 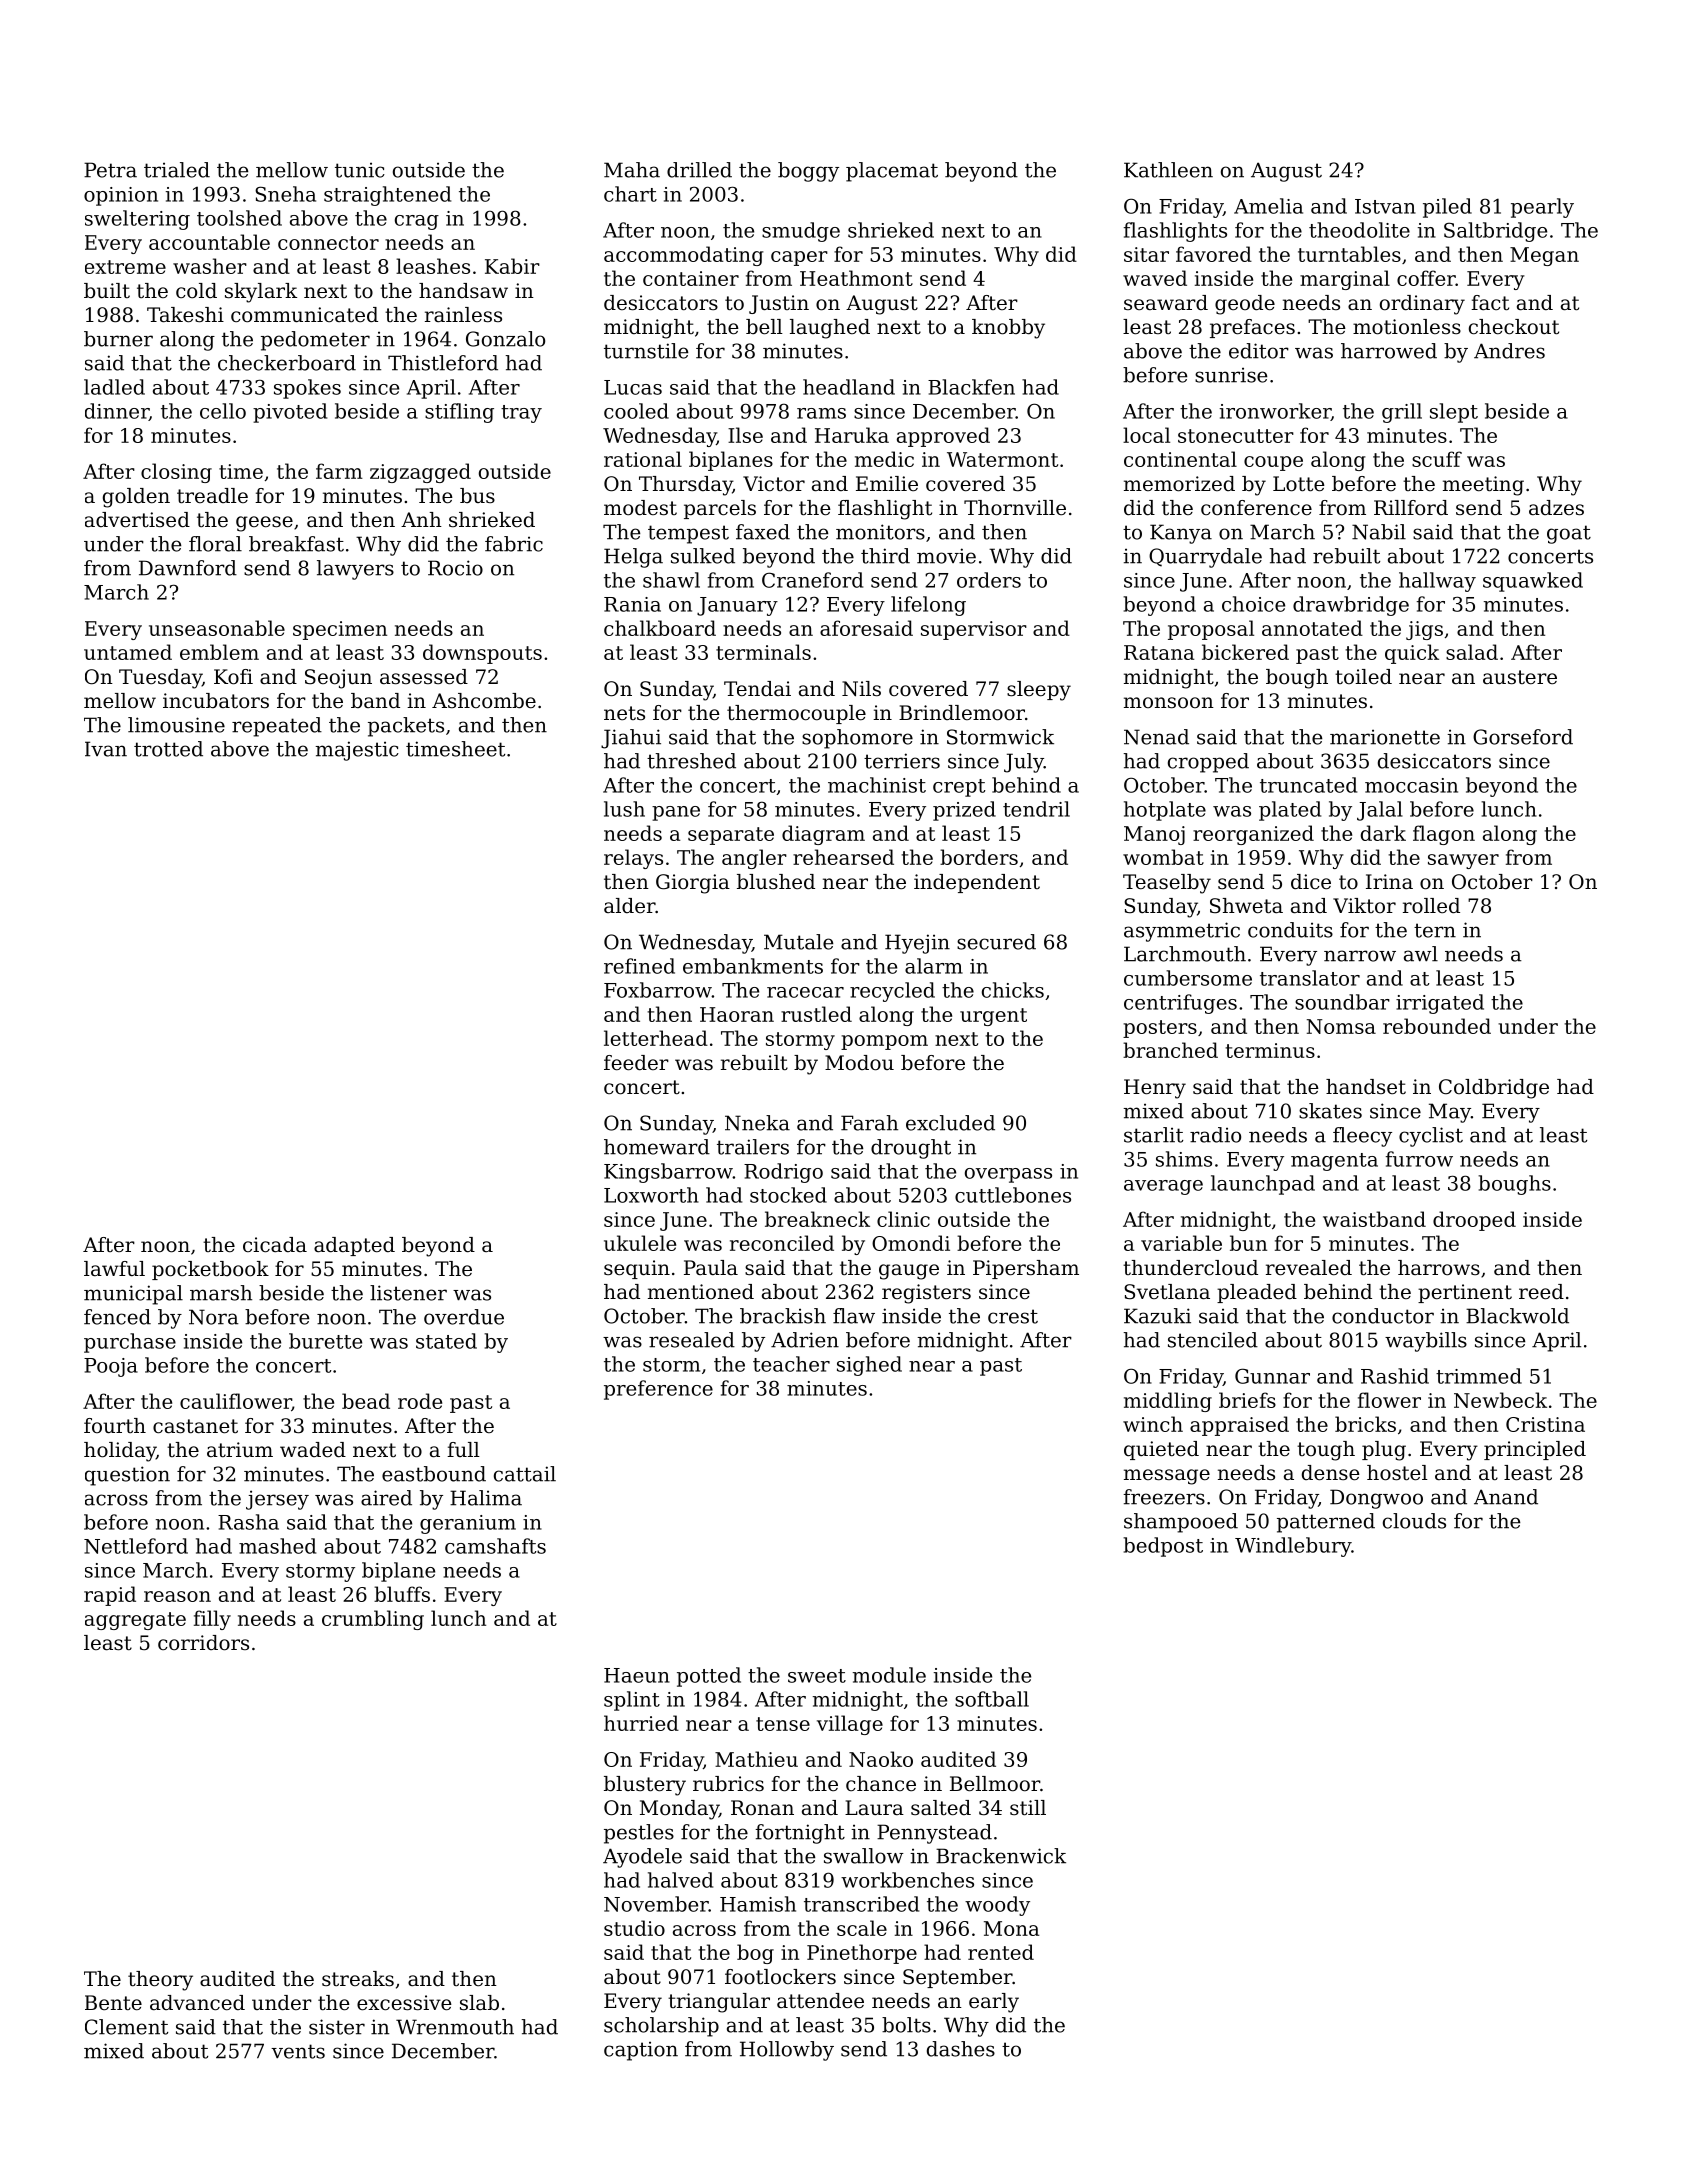 What do you see at coordinates (195, 1426) in the image?
I see `castanet` at bounding box center [195, 1426].
